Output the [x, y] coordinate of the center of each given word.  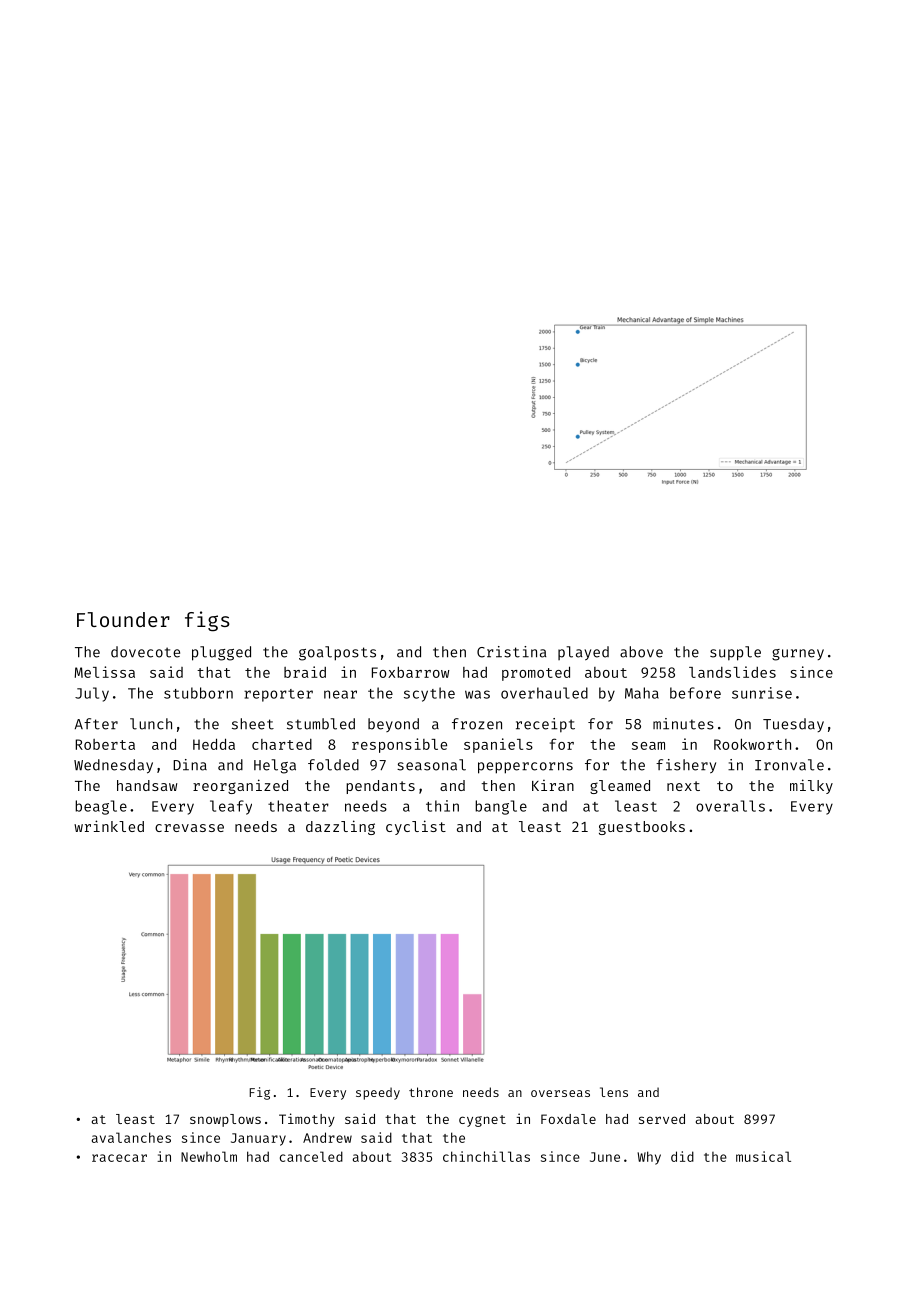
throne [431, 1092]
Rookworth [752, 744]
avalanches [131, 1137]
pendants [380, 787]
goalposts [337, 653]
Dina [190, 765]
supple [735, 653]
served [662, 1119]
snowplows [225, 1120]
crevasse [189, 828]
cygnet [482, 1121]
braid [305, 672]
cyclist [416, 827]
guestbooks [642, 828]
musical [763, 1156]
